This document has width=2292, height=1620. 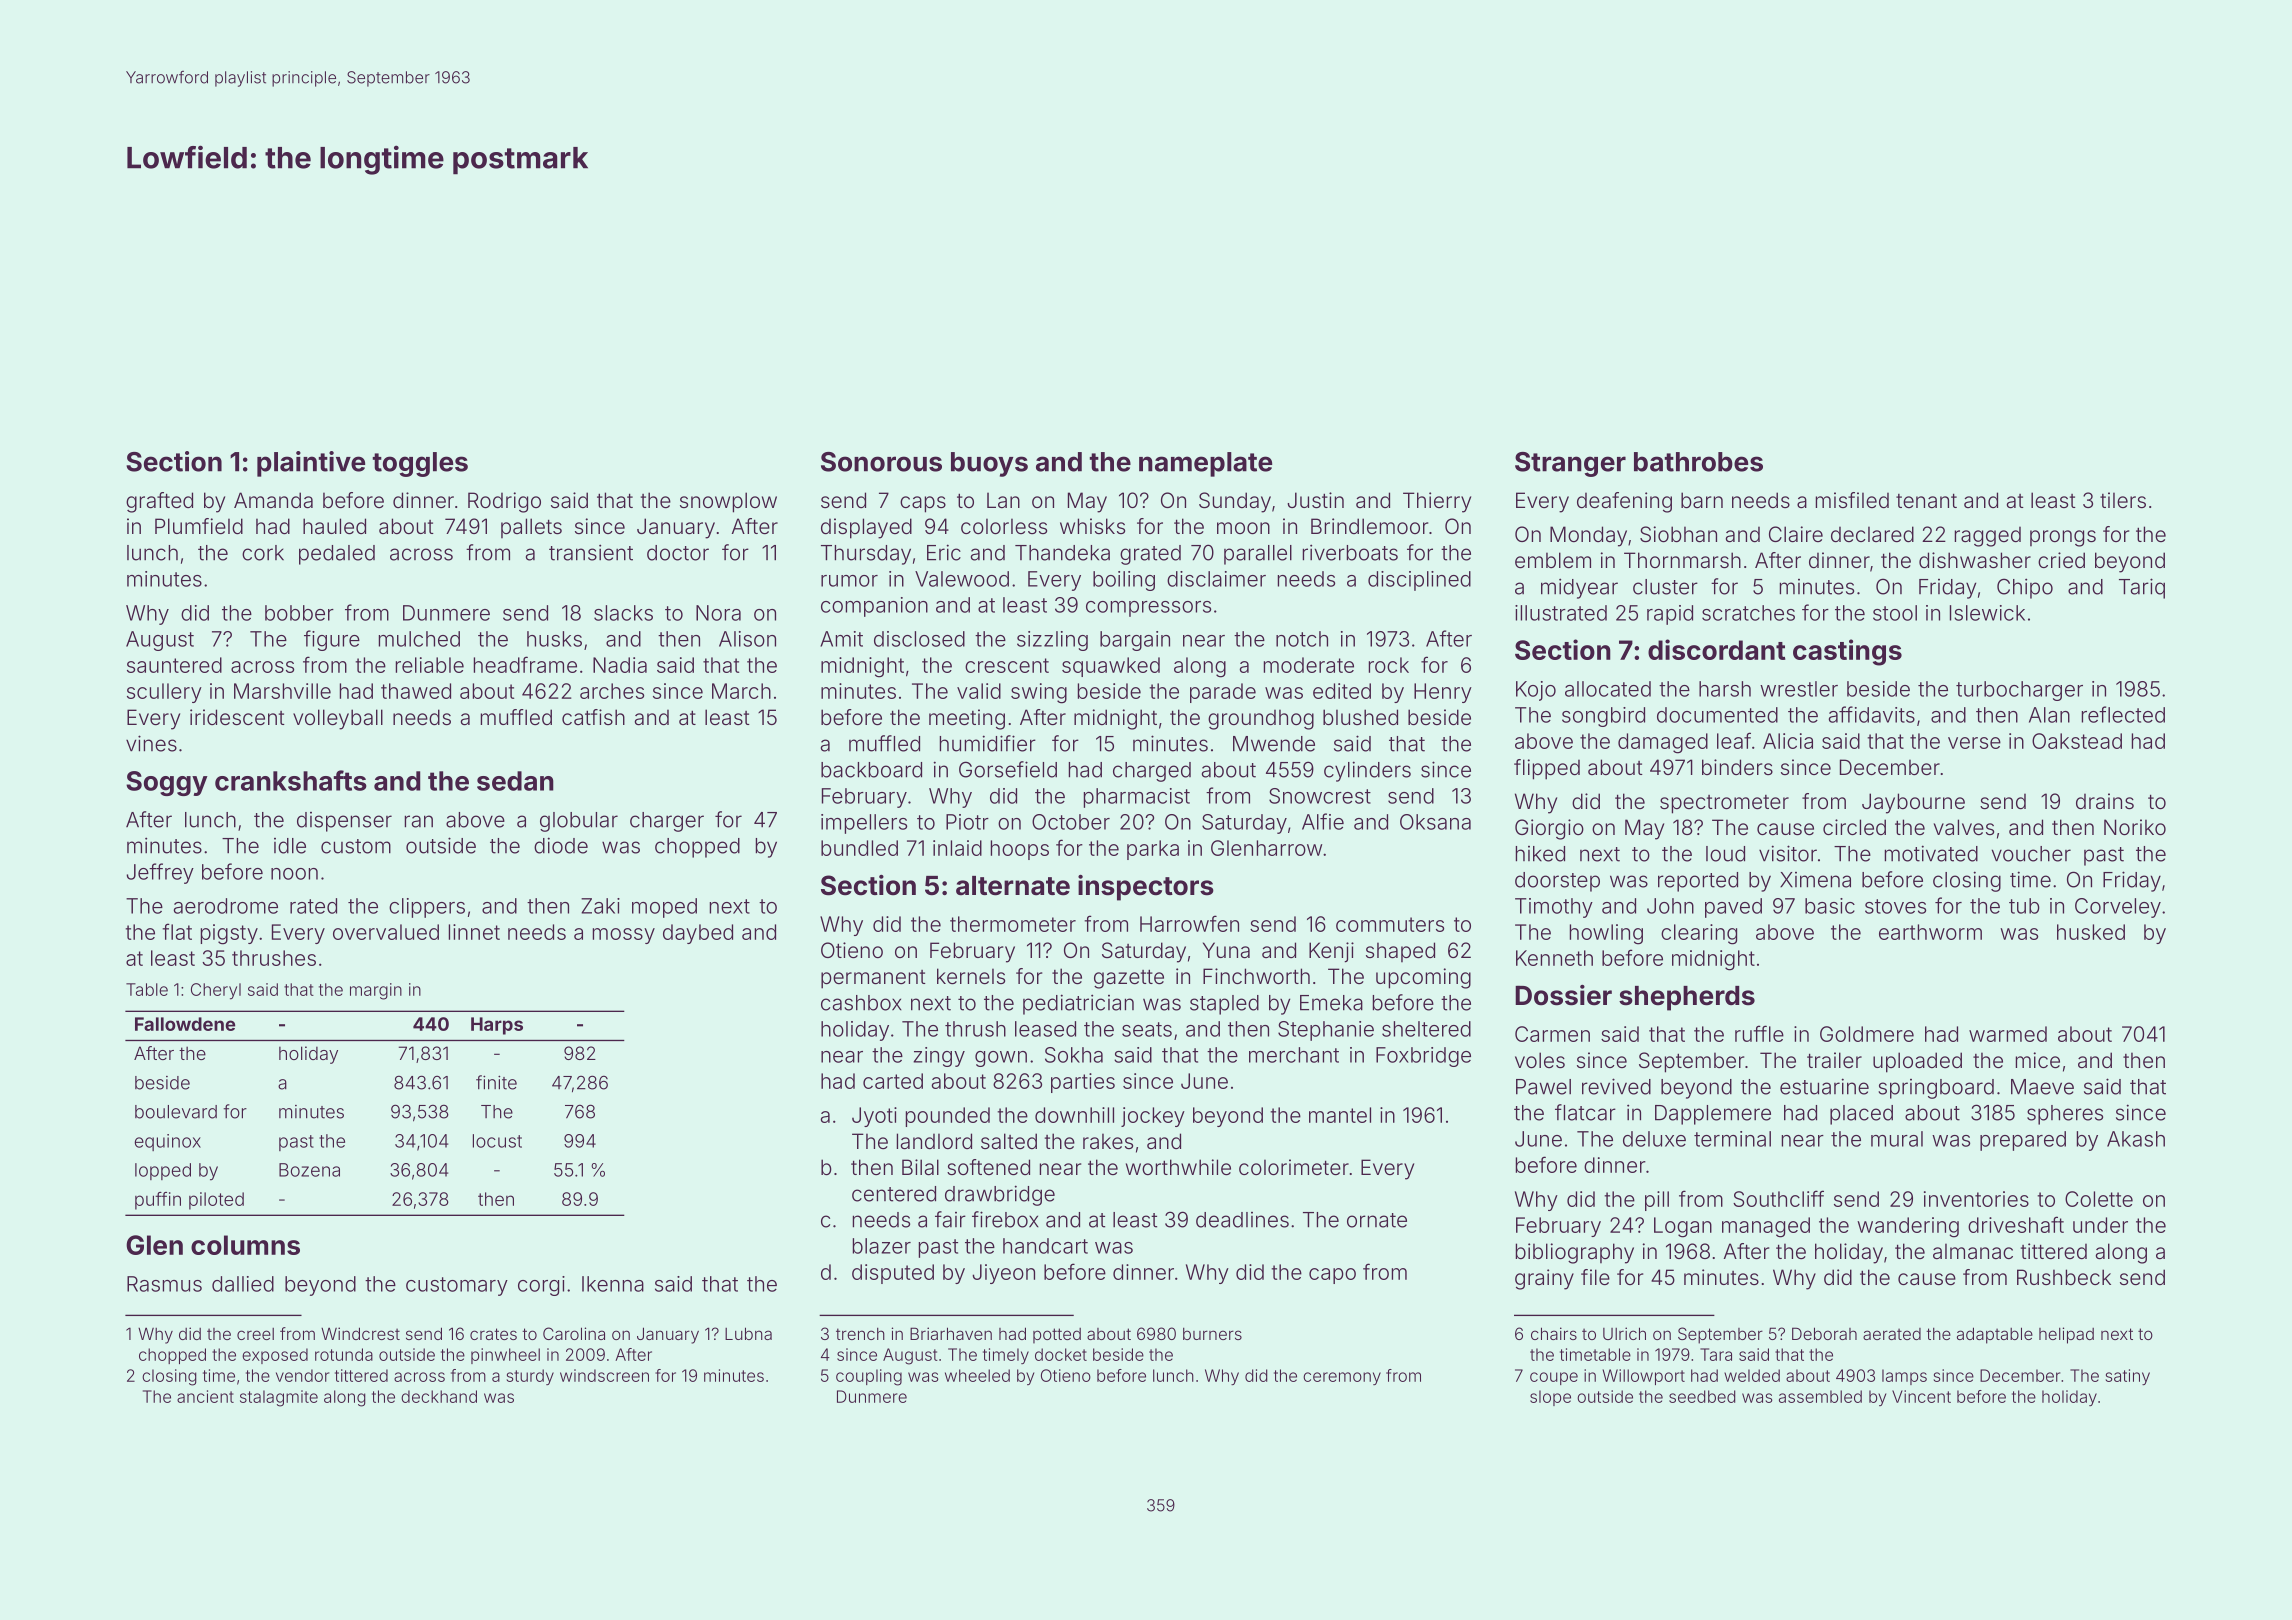 I want to click on grafted, so click(x=159, y=502).
